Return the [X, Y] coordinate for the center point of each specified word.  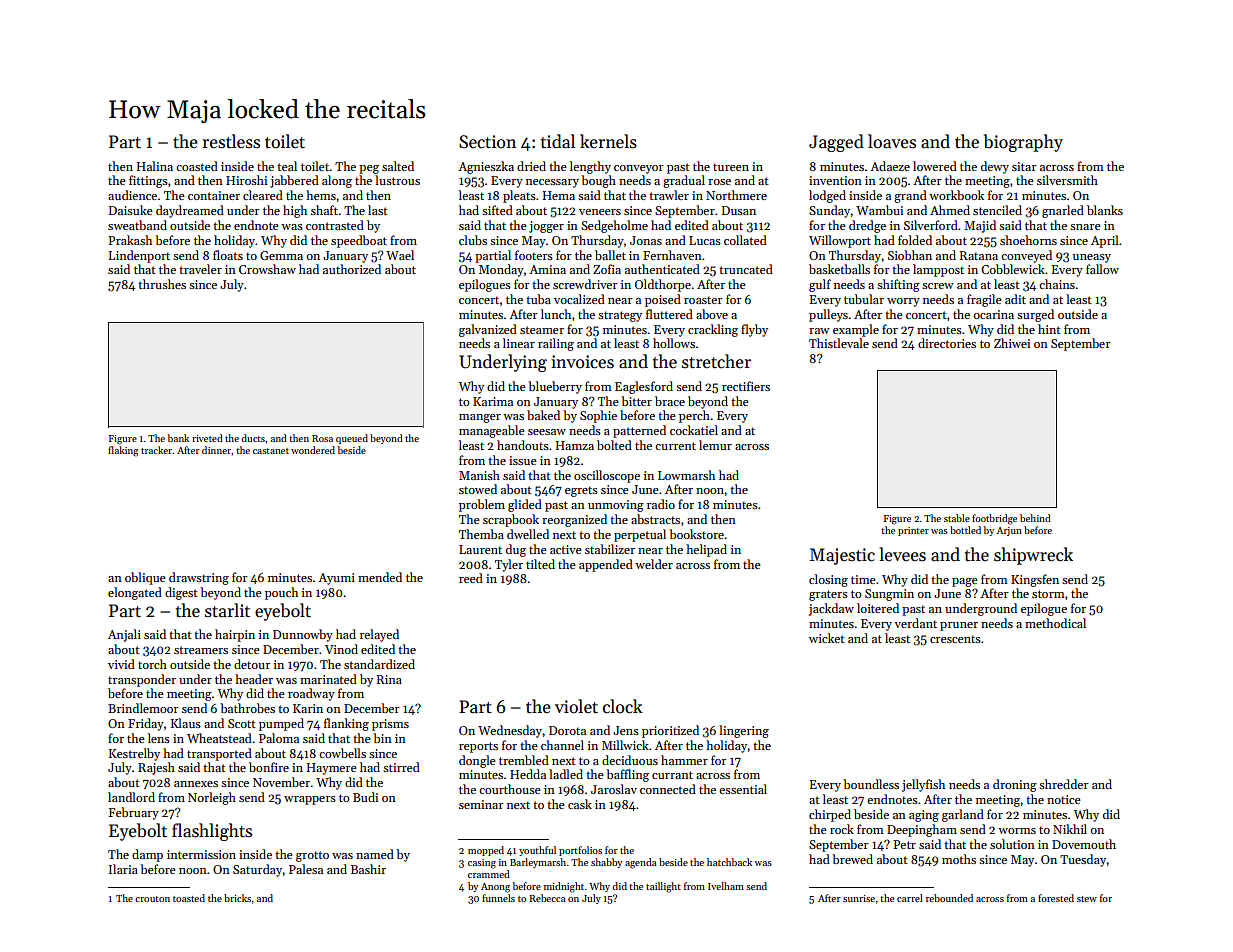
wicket [827, 638]
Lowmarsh [686, 475]
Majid [980, 226]
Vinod [341, 649]
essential [743, 789]
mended [380, 577]
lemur [715, 445]
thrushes [162, 284]
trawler [669, 195]
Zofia [607, 269]
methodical [1055, 623]
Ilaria [123, 869]
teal [287, 166]
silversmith [1067, 180]
